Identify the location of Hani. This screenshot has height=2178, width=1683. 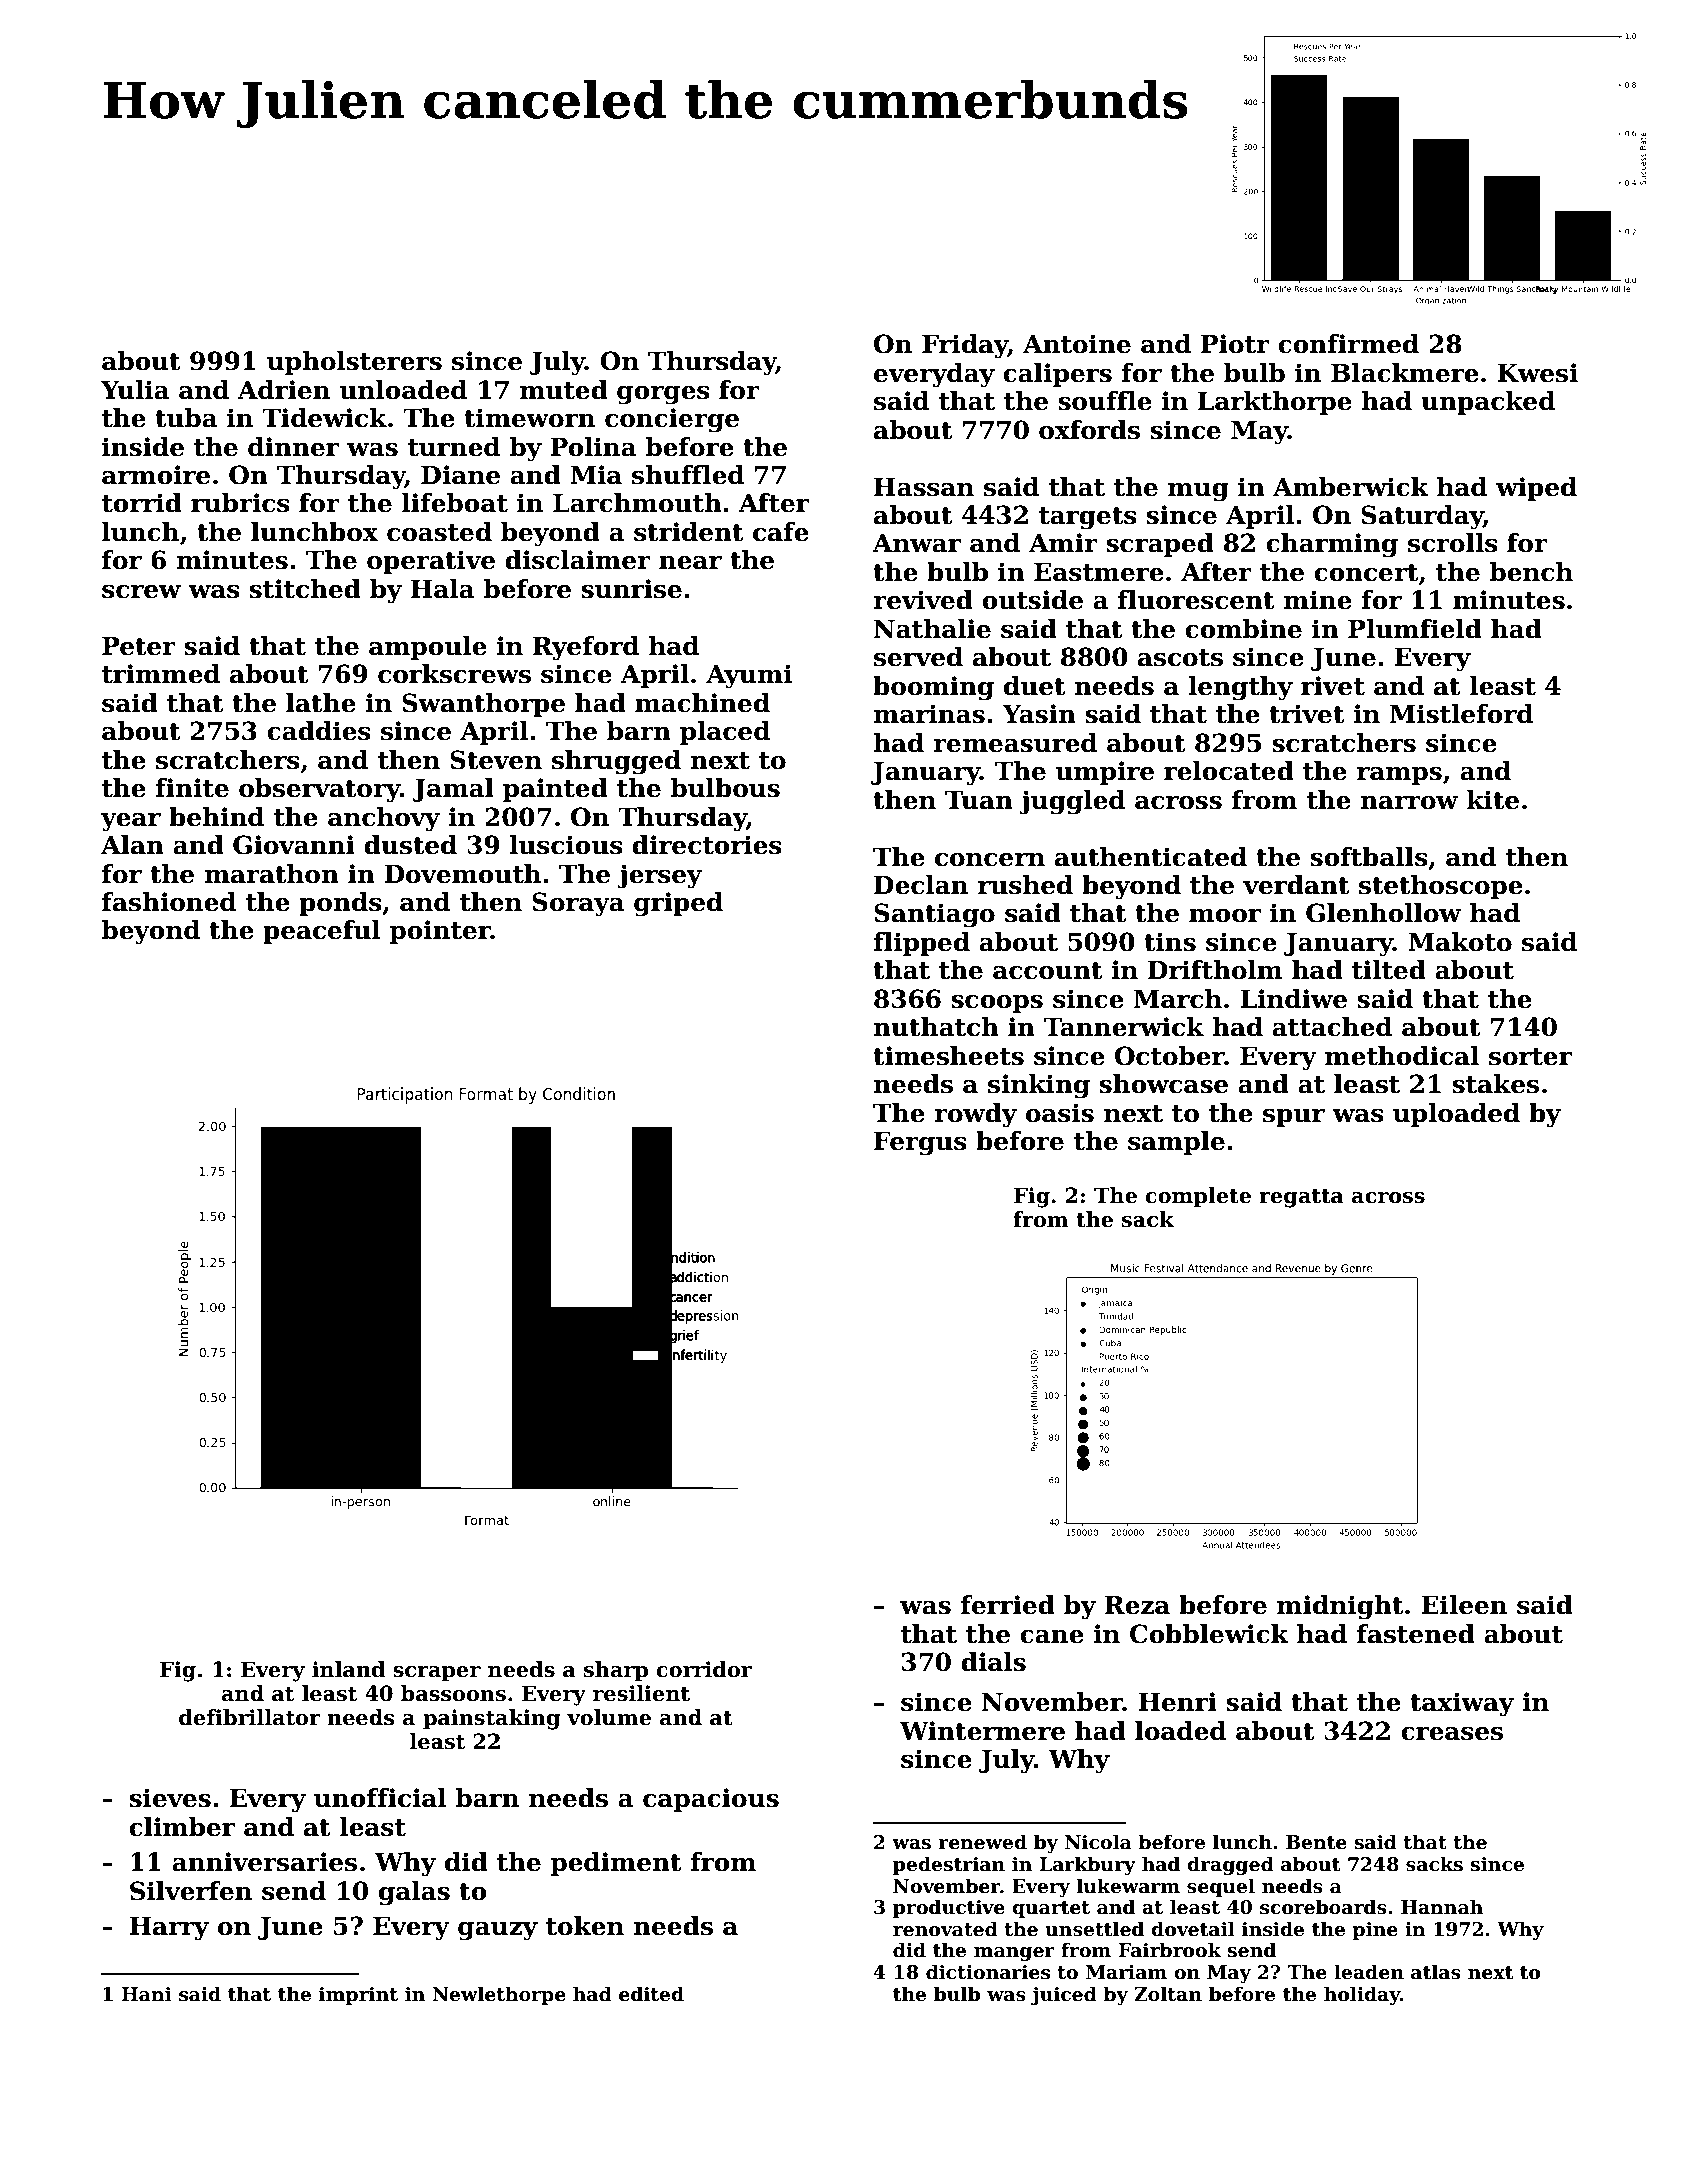
(147, 1994).
